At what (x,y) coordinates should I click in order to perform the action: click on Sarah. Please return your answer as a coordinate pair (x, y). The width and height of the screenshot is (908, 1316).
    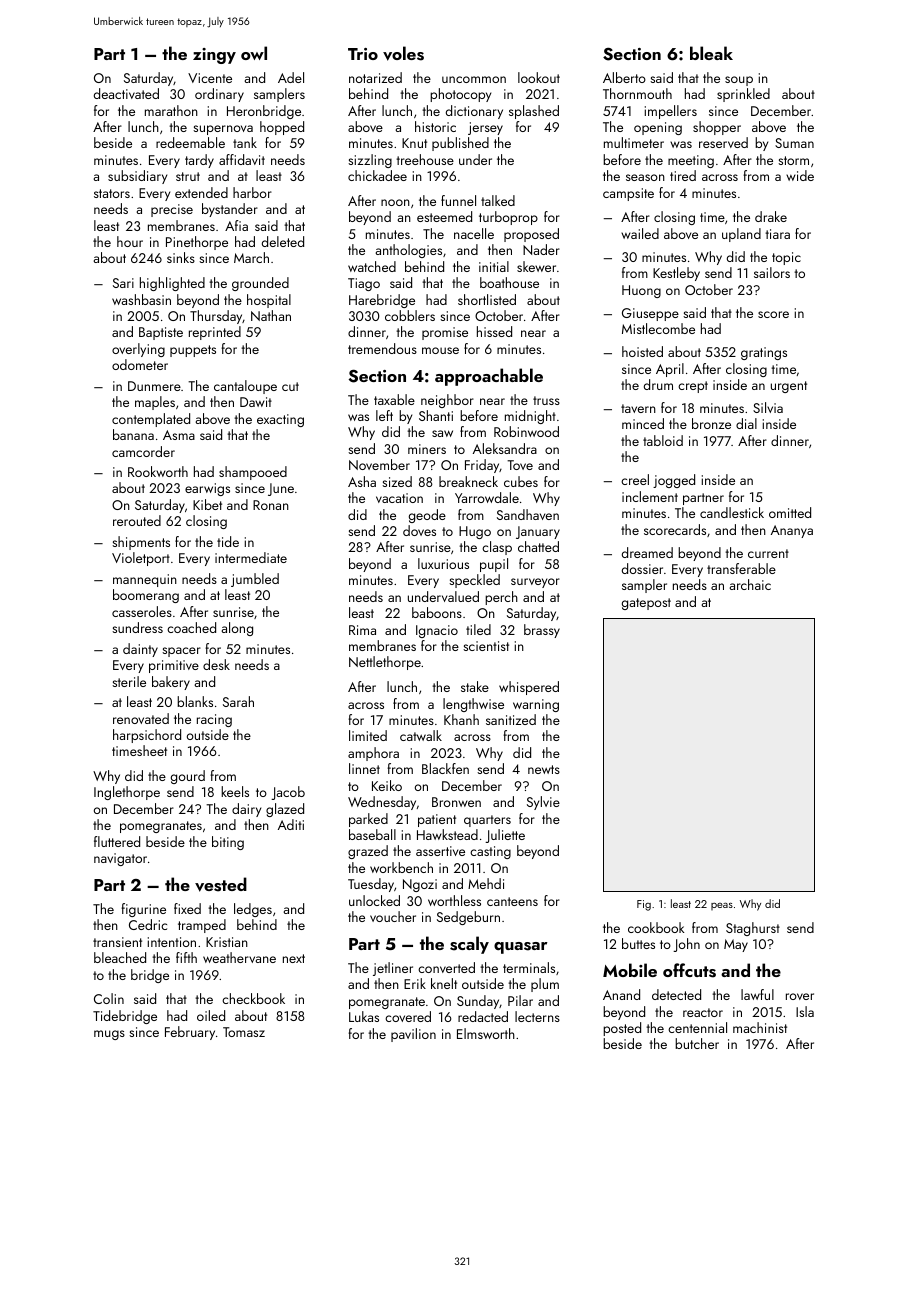
    Looking at the image, I should click on (238, 701).
